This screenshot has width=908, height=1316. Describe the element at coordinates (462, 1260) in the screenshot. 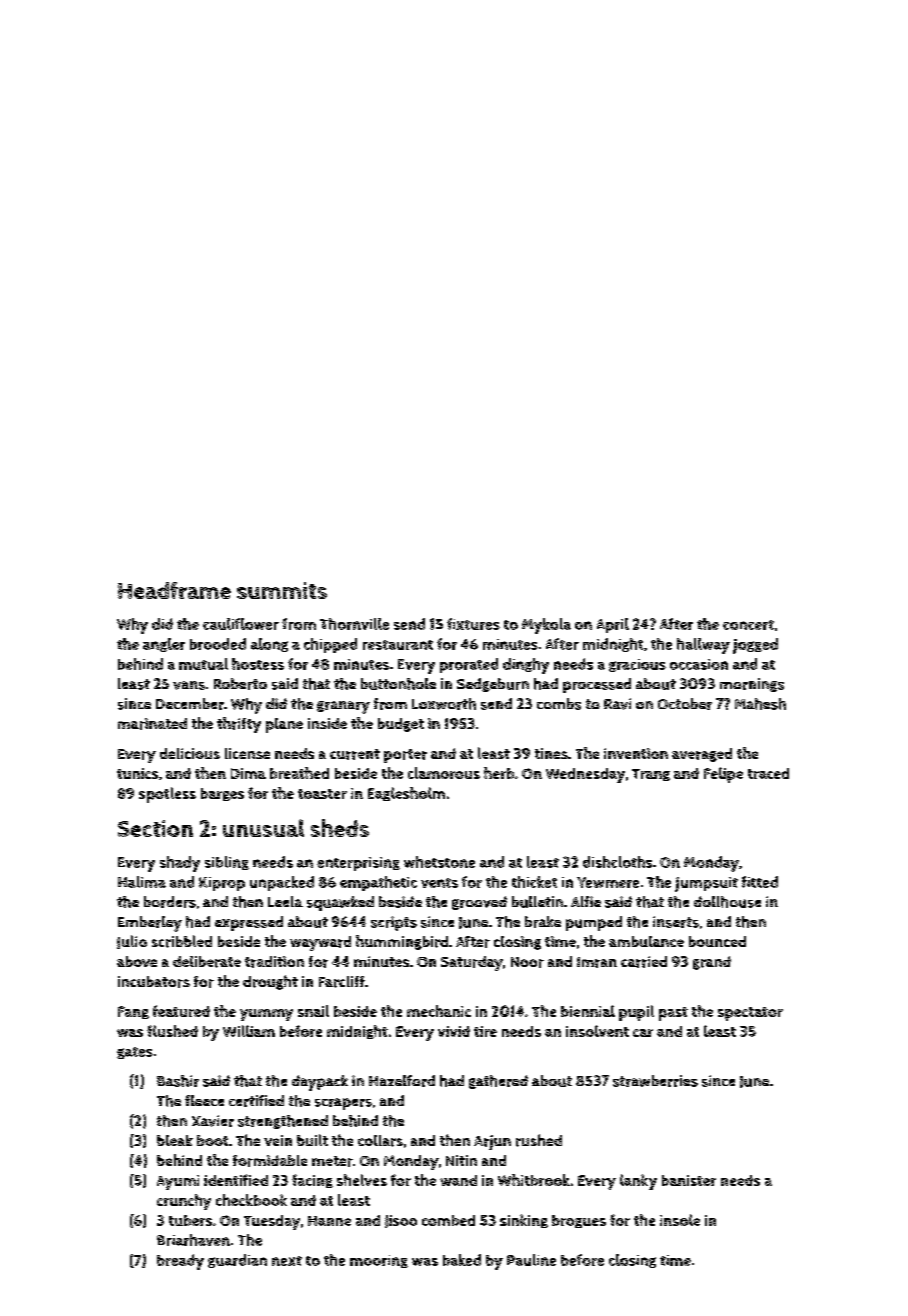

I see `baked` at that location.
